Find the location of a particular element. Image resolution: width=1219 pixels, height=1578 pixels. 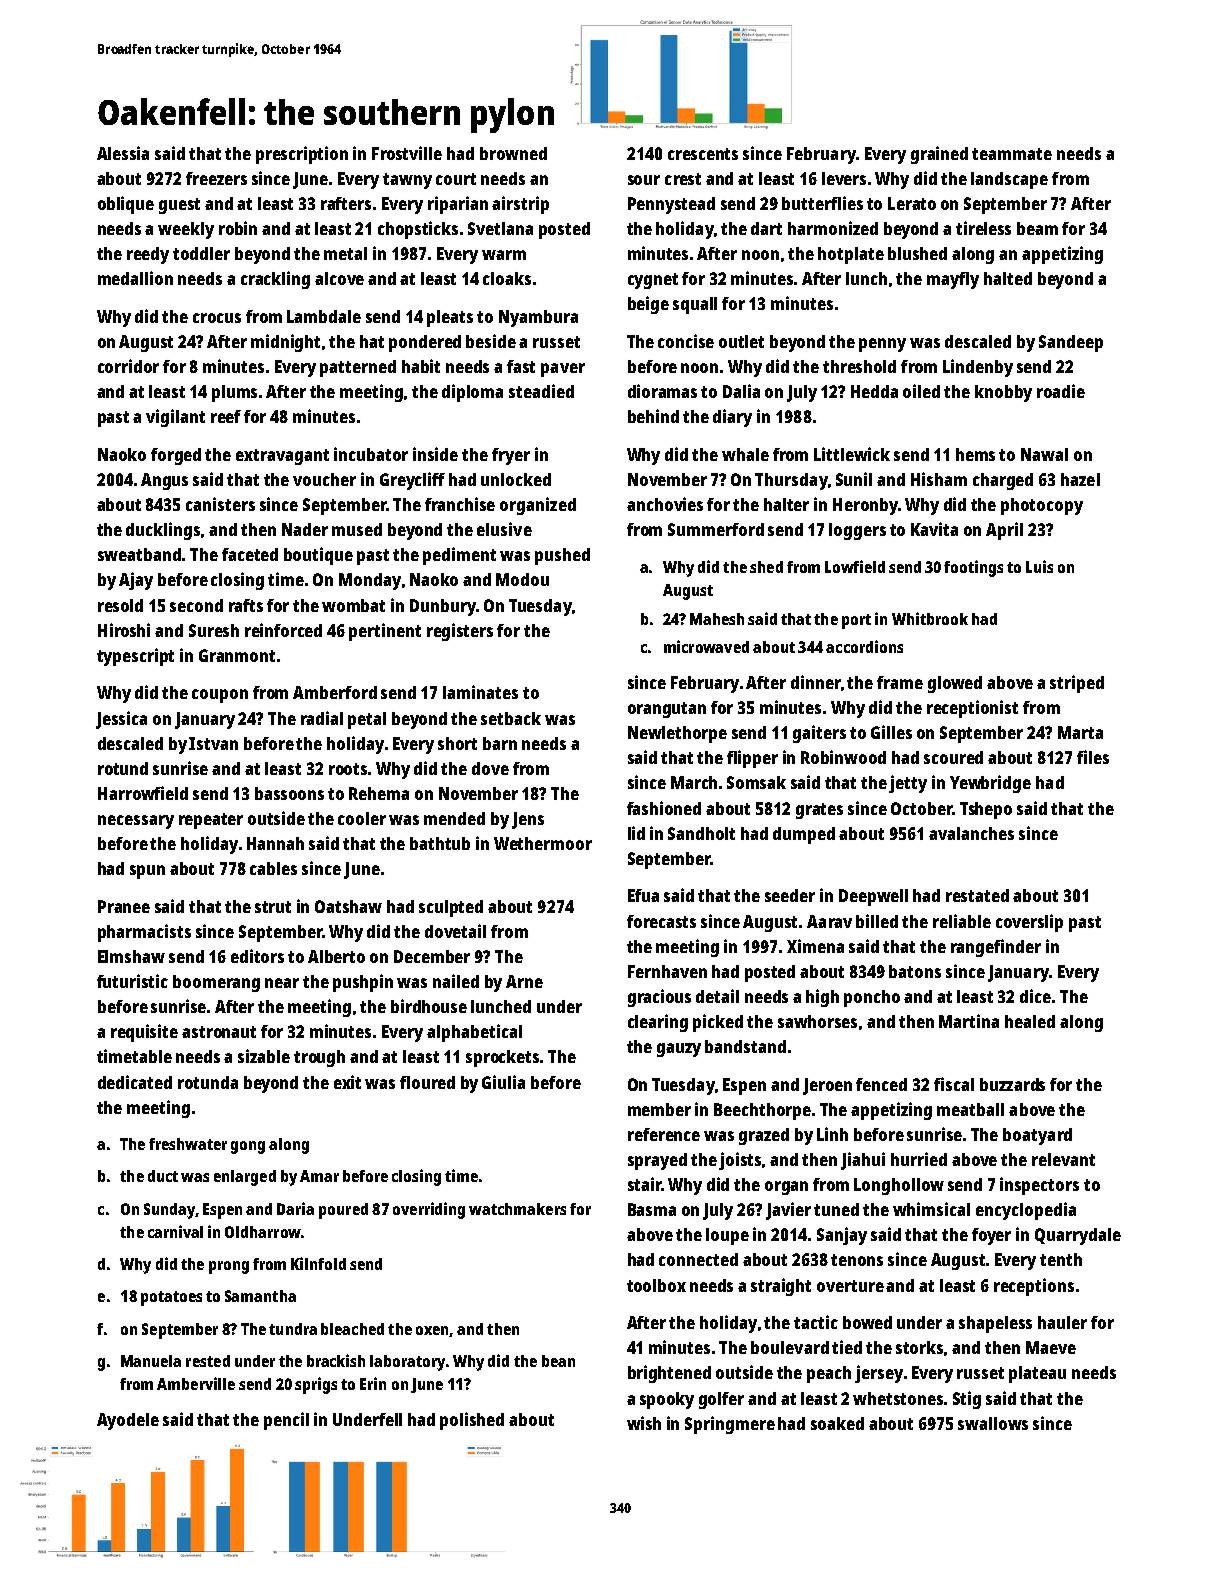

futuristic is located at coordinates (132, 981).
